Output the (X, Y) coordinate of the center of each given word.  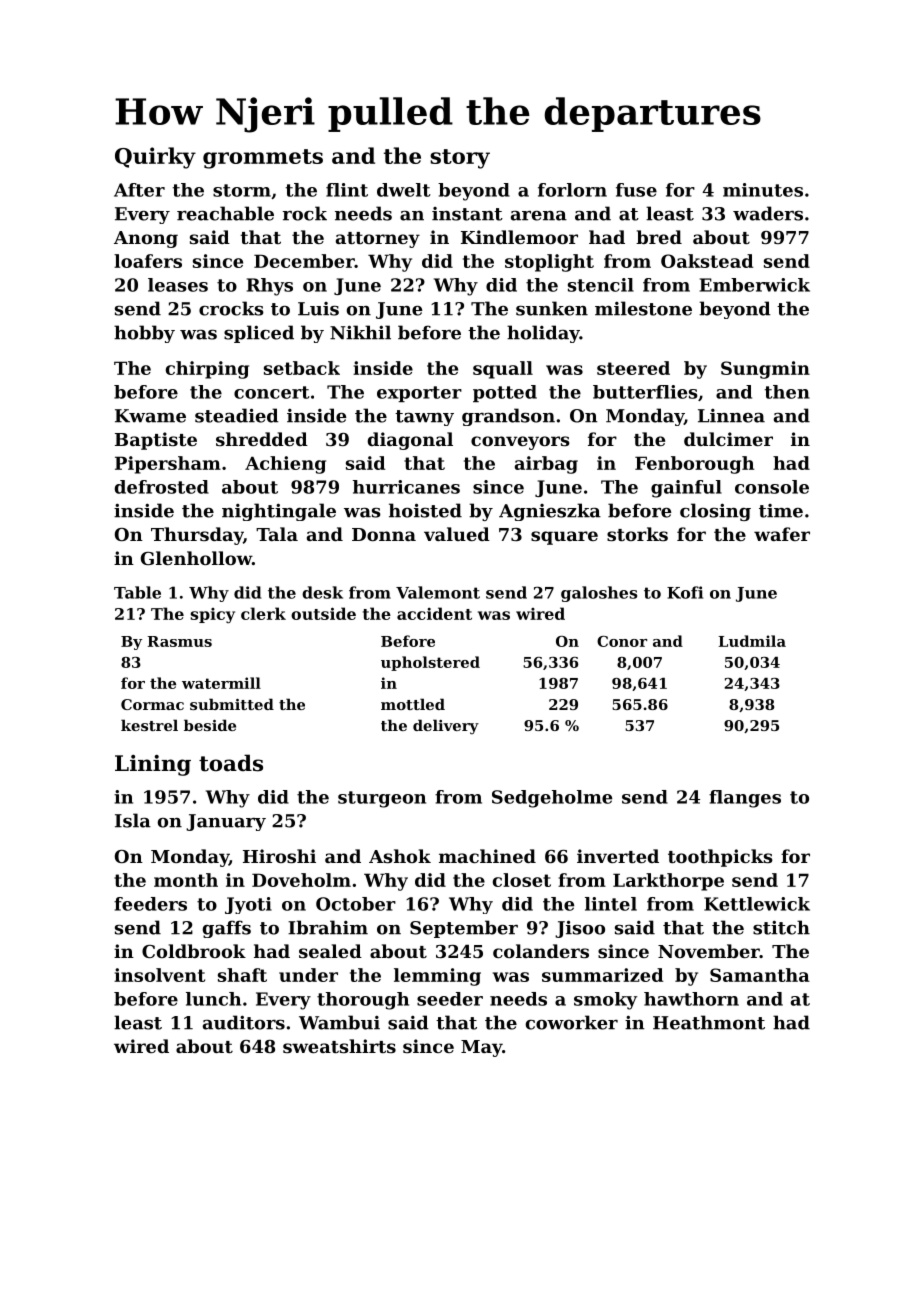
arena (539, 216)
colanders (541, 951)
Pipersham (168, 465)
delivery (446, 726)
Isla (133, 820)
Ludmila (752, 641)
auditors (244, 1022)
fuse (636, 190)
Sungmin (765, 370)
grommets (263, 159)
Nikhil (360, 332)
